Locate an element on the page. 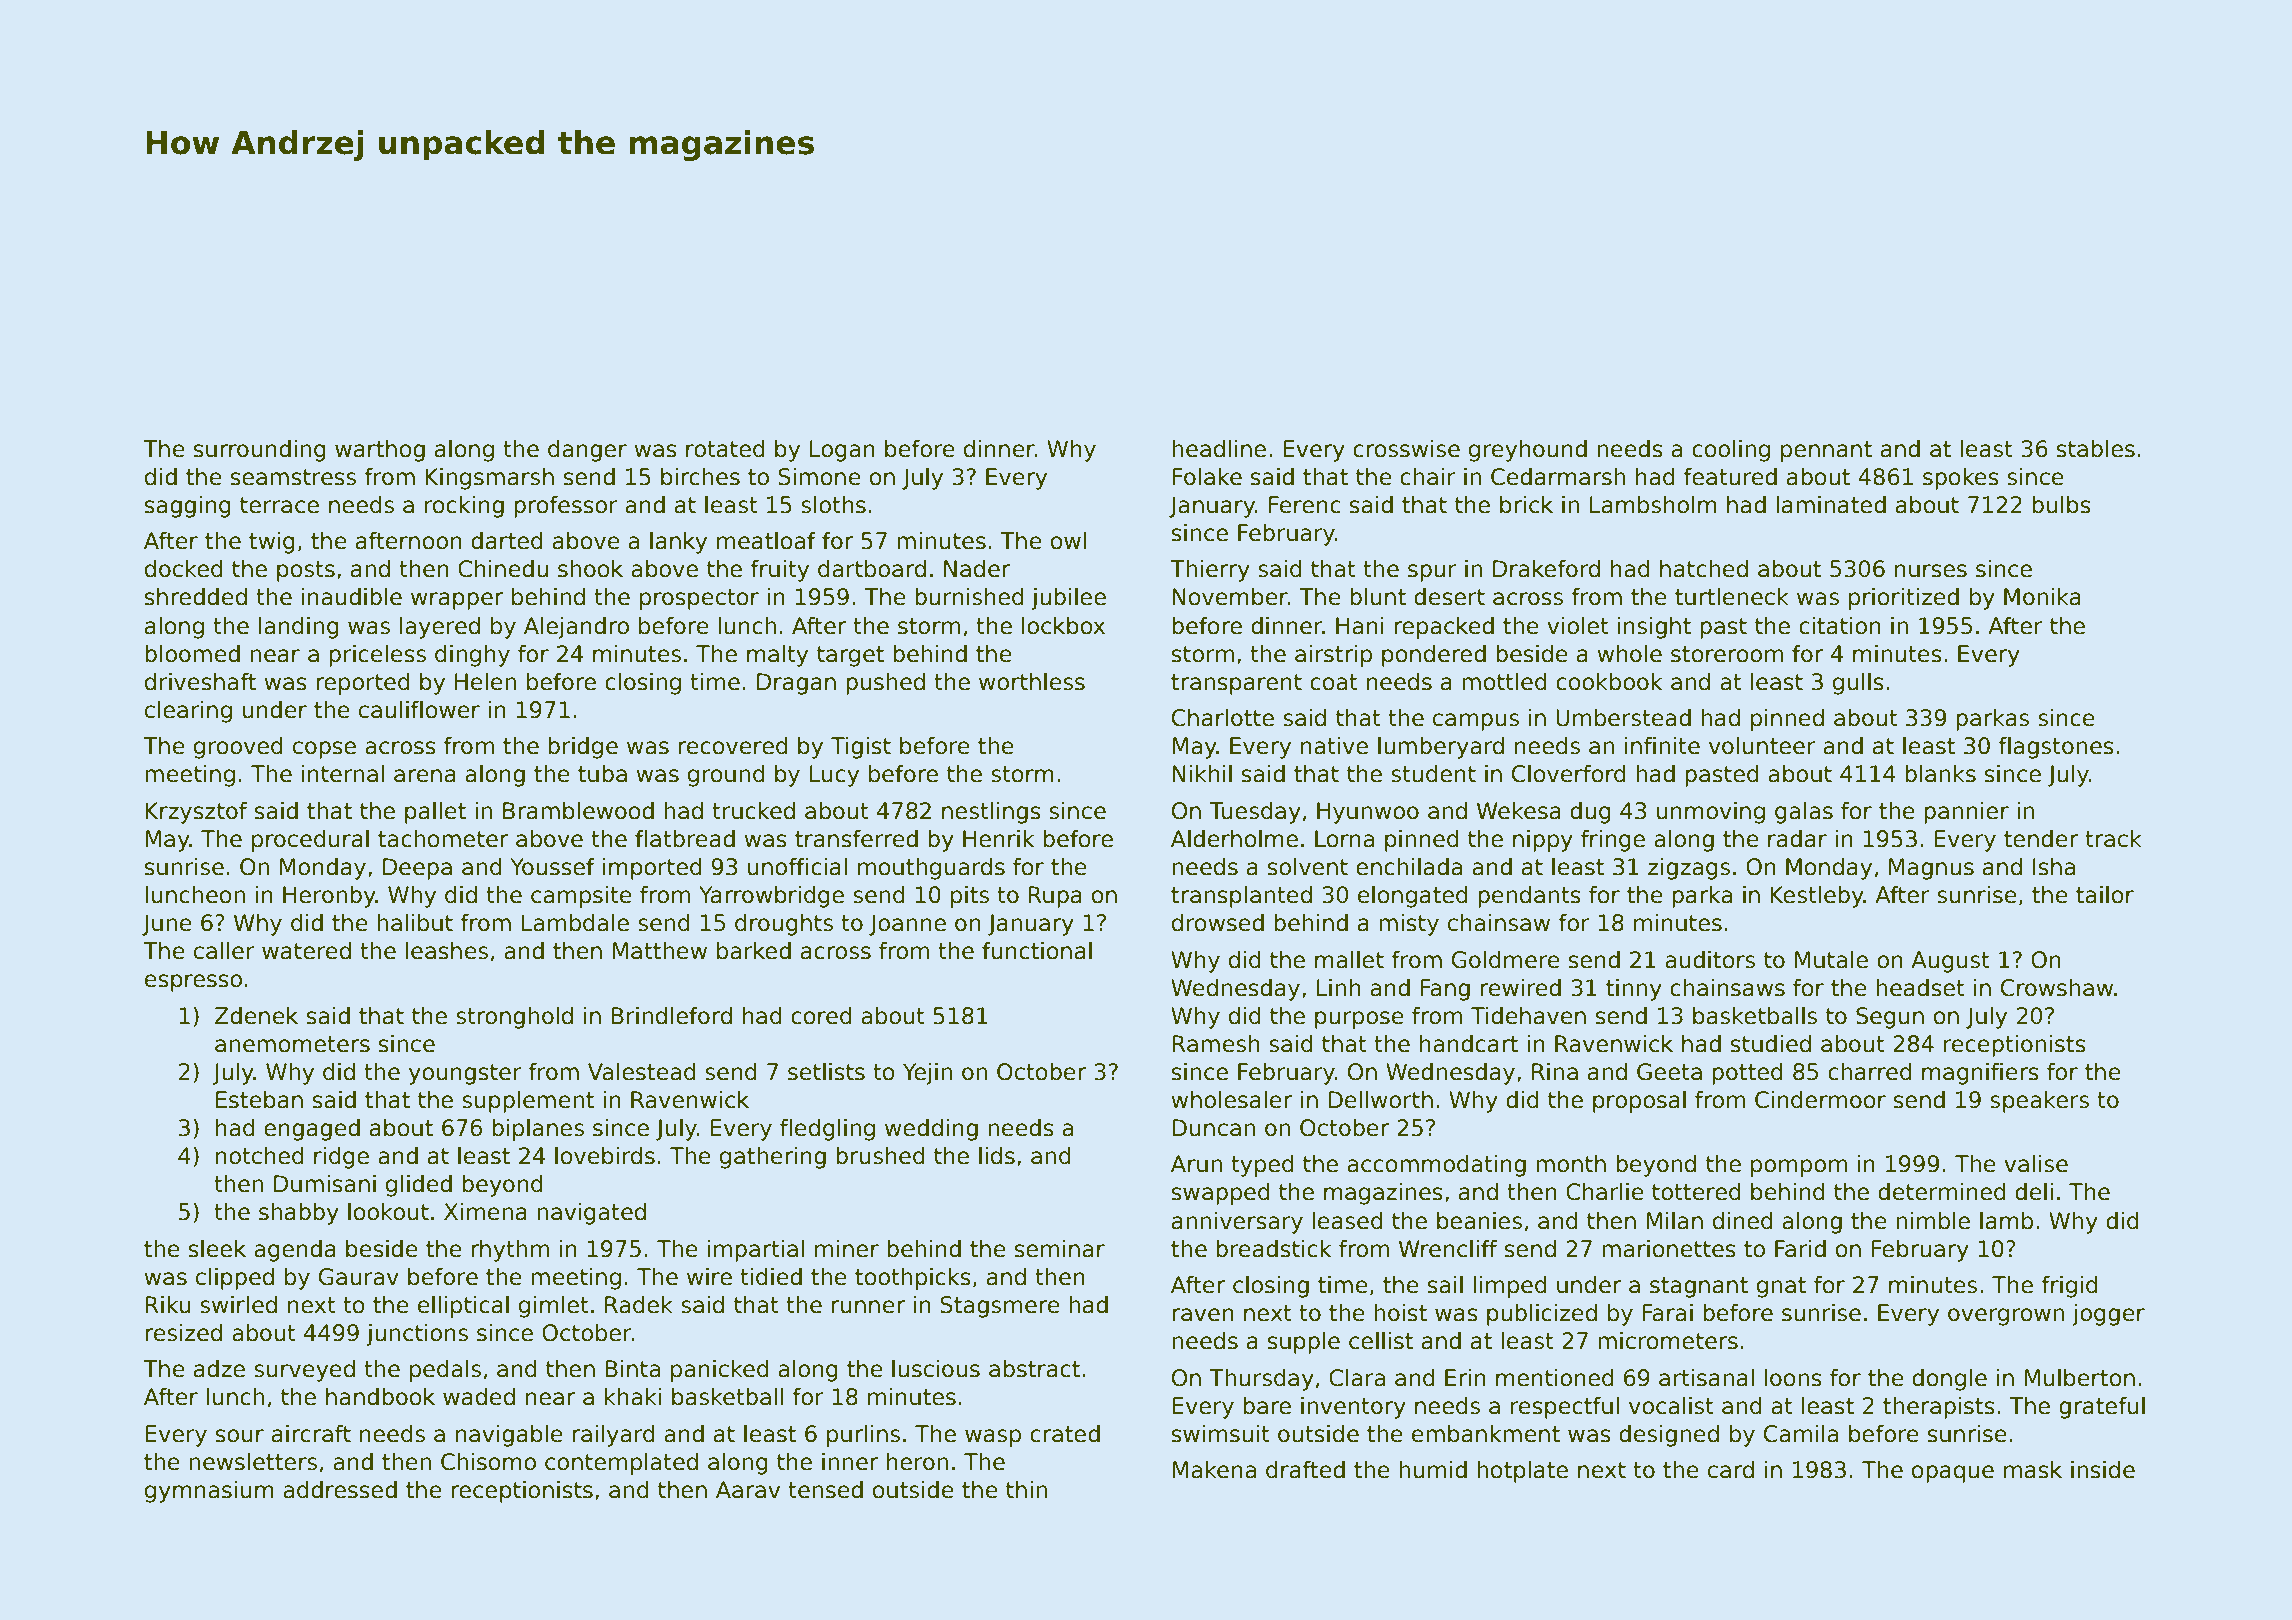 This page has width=2292, height=1620. Esteban is located at coordinates (259, 1100).
